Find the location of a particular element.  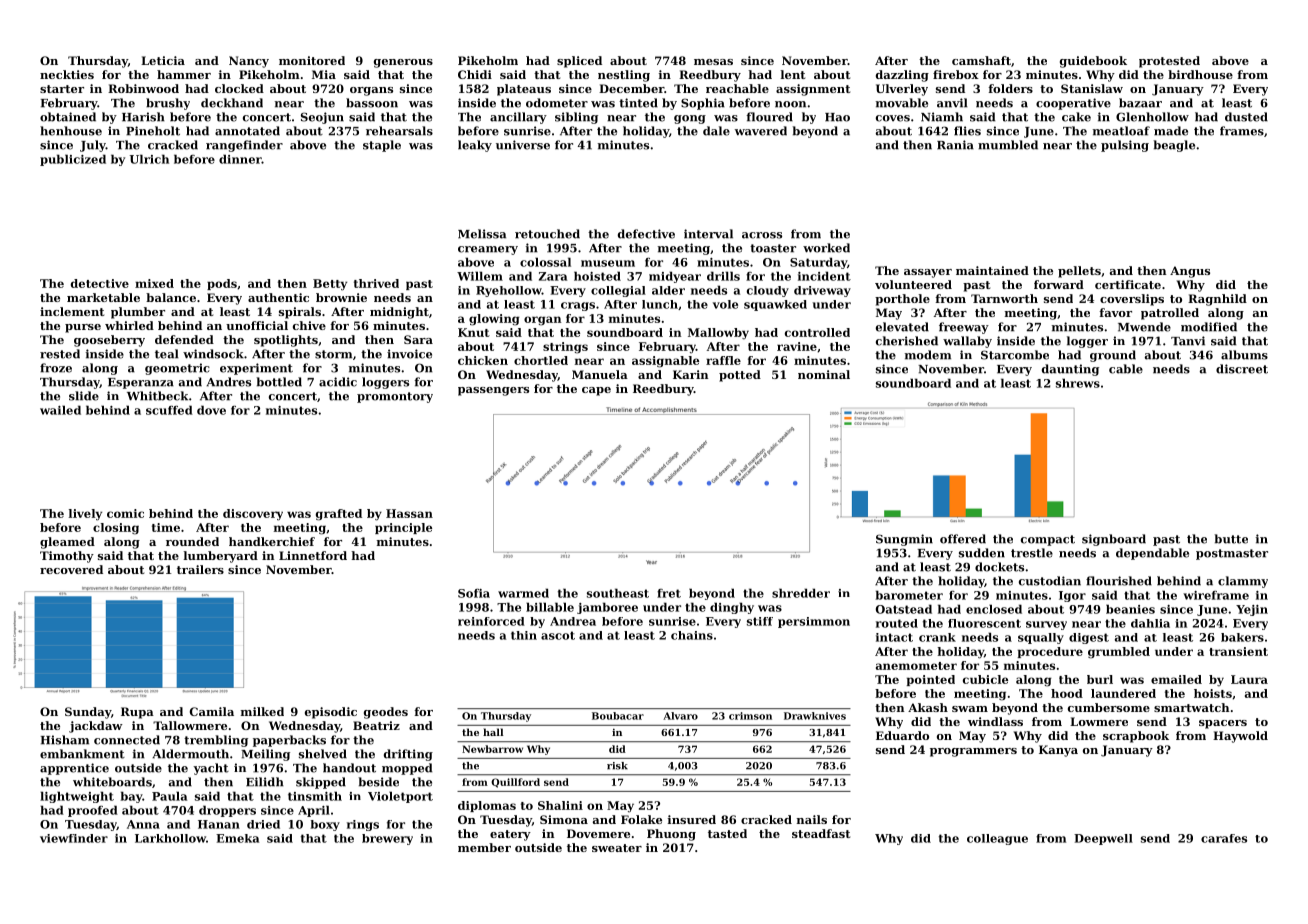

southeast is located at coordinates (618, 593).
